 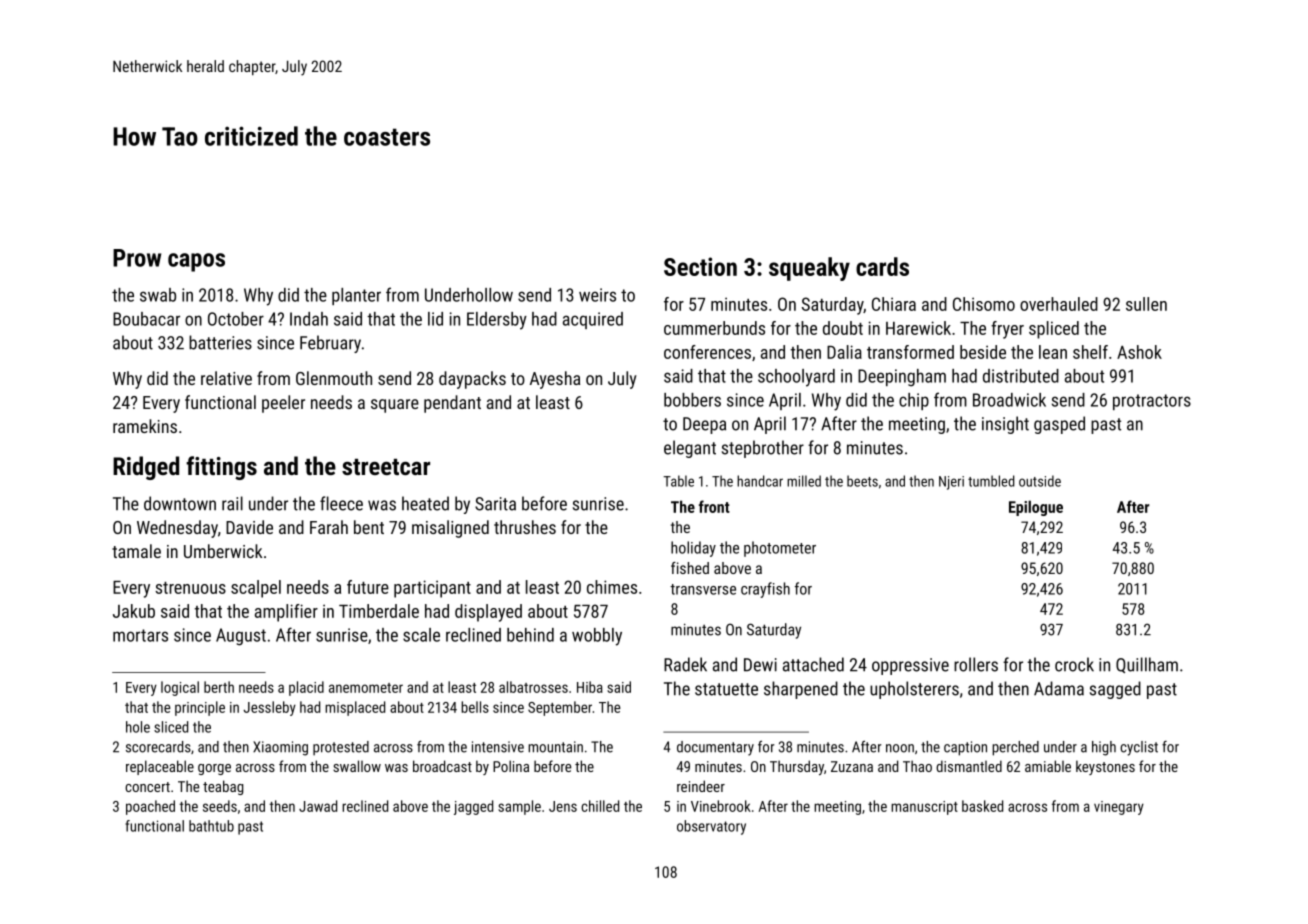 I want to click on planter, so click(x=356, y=296).
